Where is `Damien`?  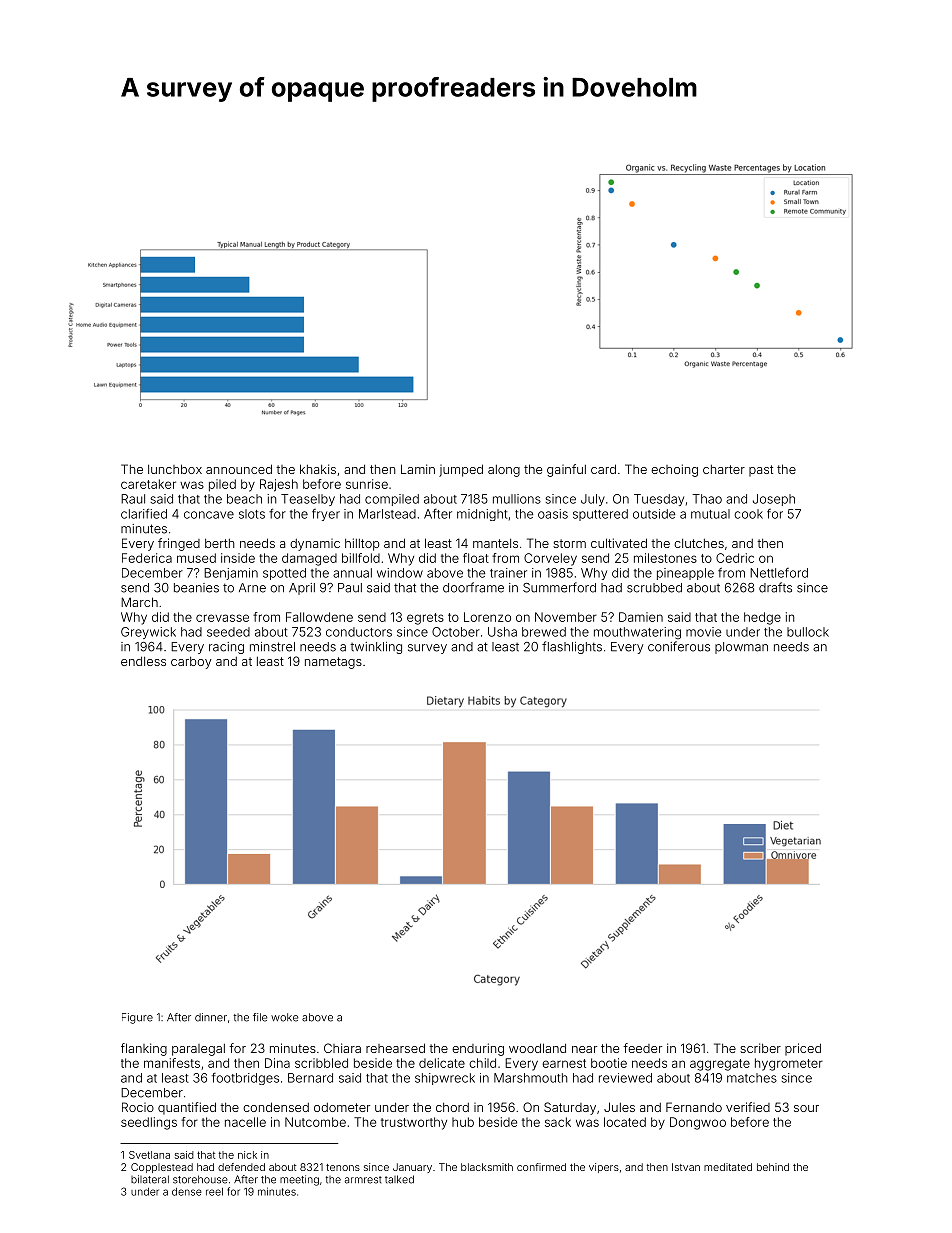
Damien is located at coordinates (641, 617).
